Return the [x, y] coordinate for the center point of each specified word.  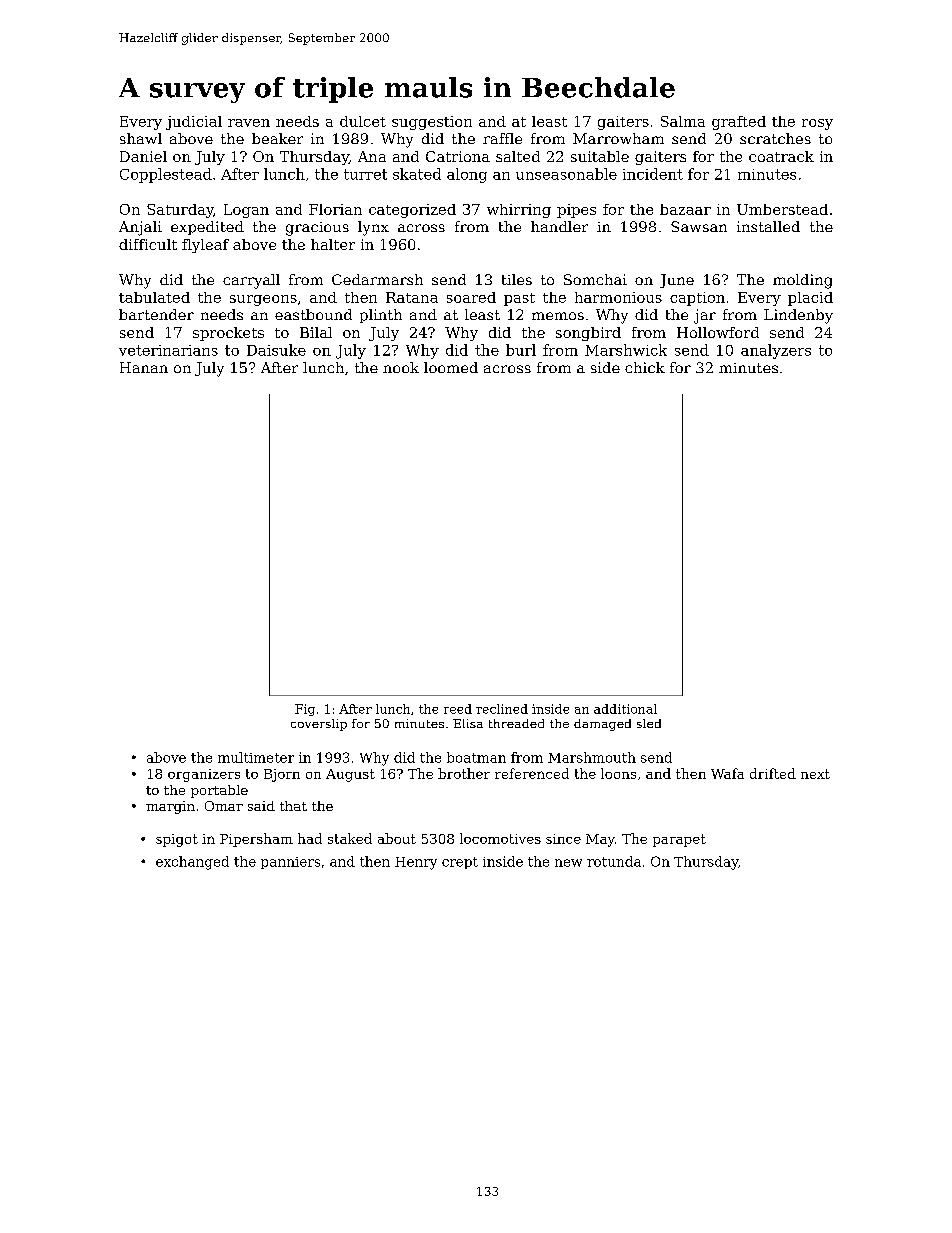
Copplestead [166, 175]
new [568, 863]
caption [697, 299]
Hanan [144, 367]
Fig [305, 710]
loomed [451, 367]
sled [649, 723]
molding [802, 281]
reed [458, 709]
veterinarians [168, 350]
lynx [373, 228]
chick [645, 367]
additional [625, 709]
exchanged [192, 863]
